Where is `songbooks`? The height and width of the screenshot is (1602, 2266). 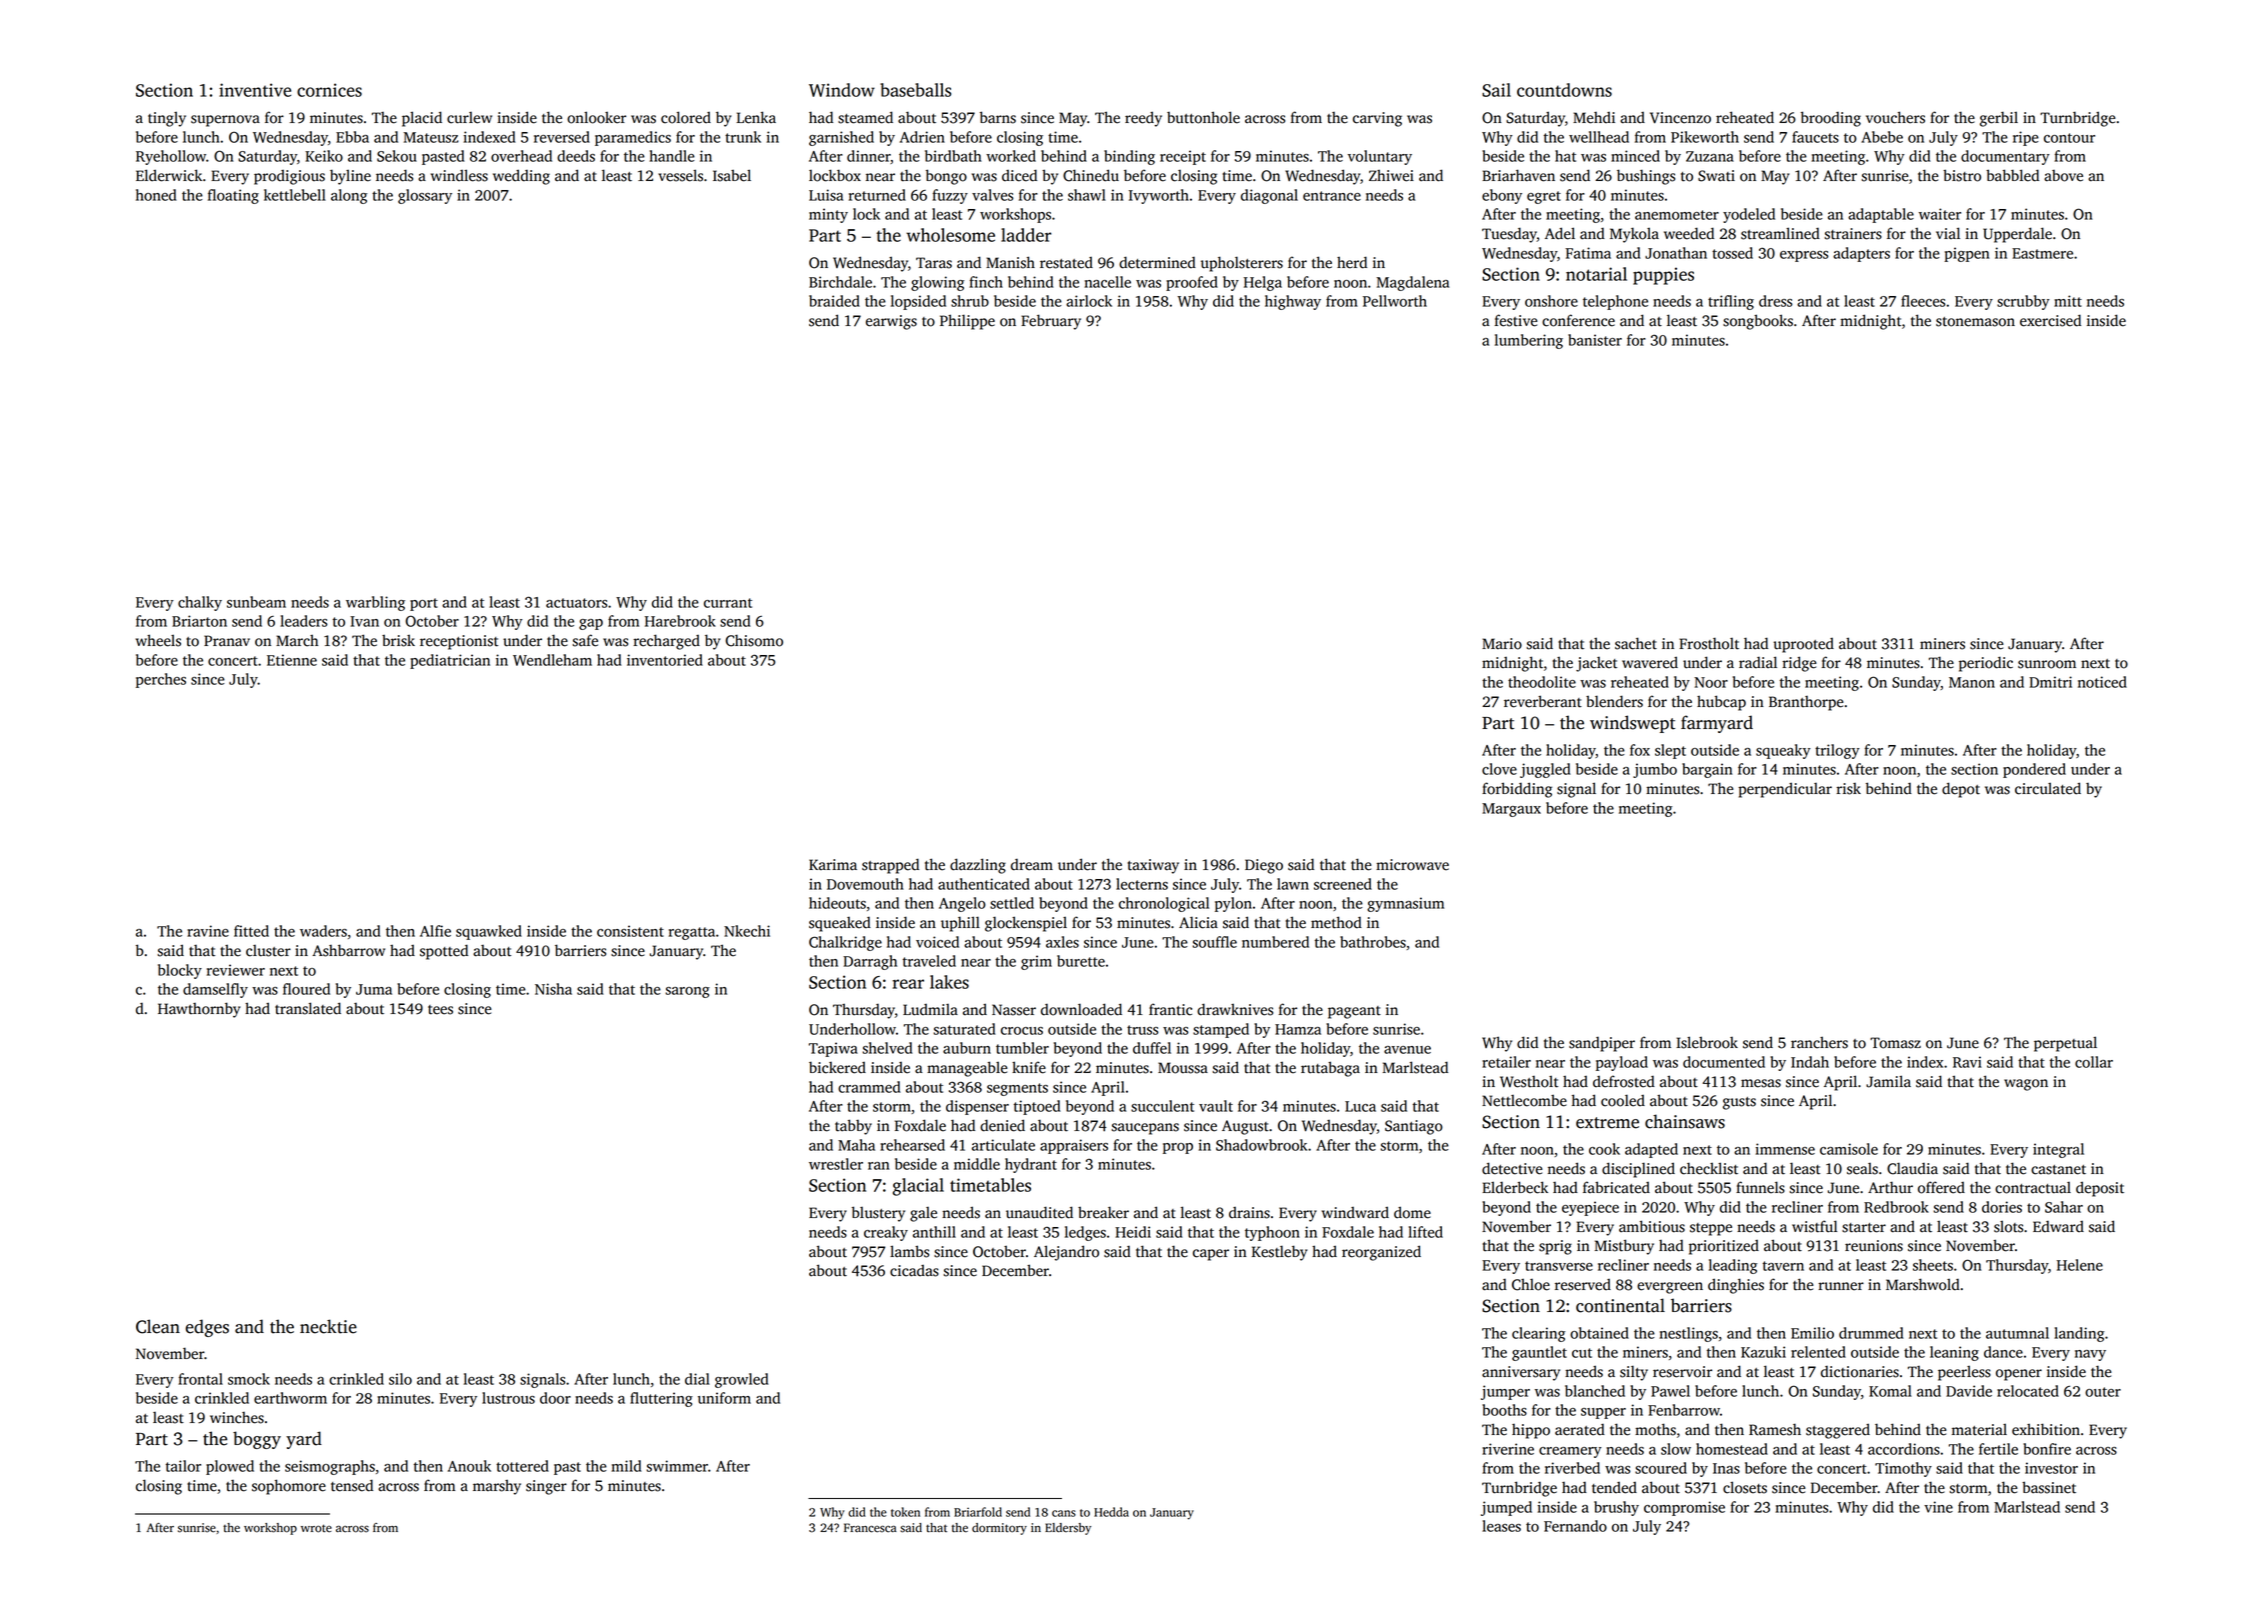 songbooks is located at coordinates (1758, 322).
